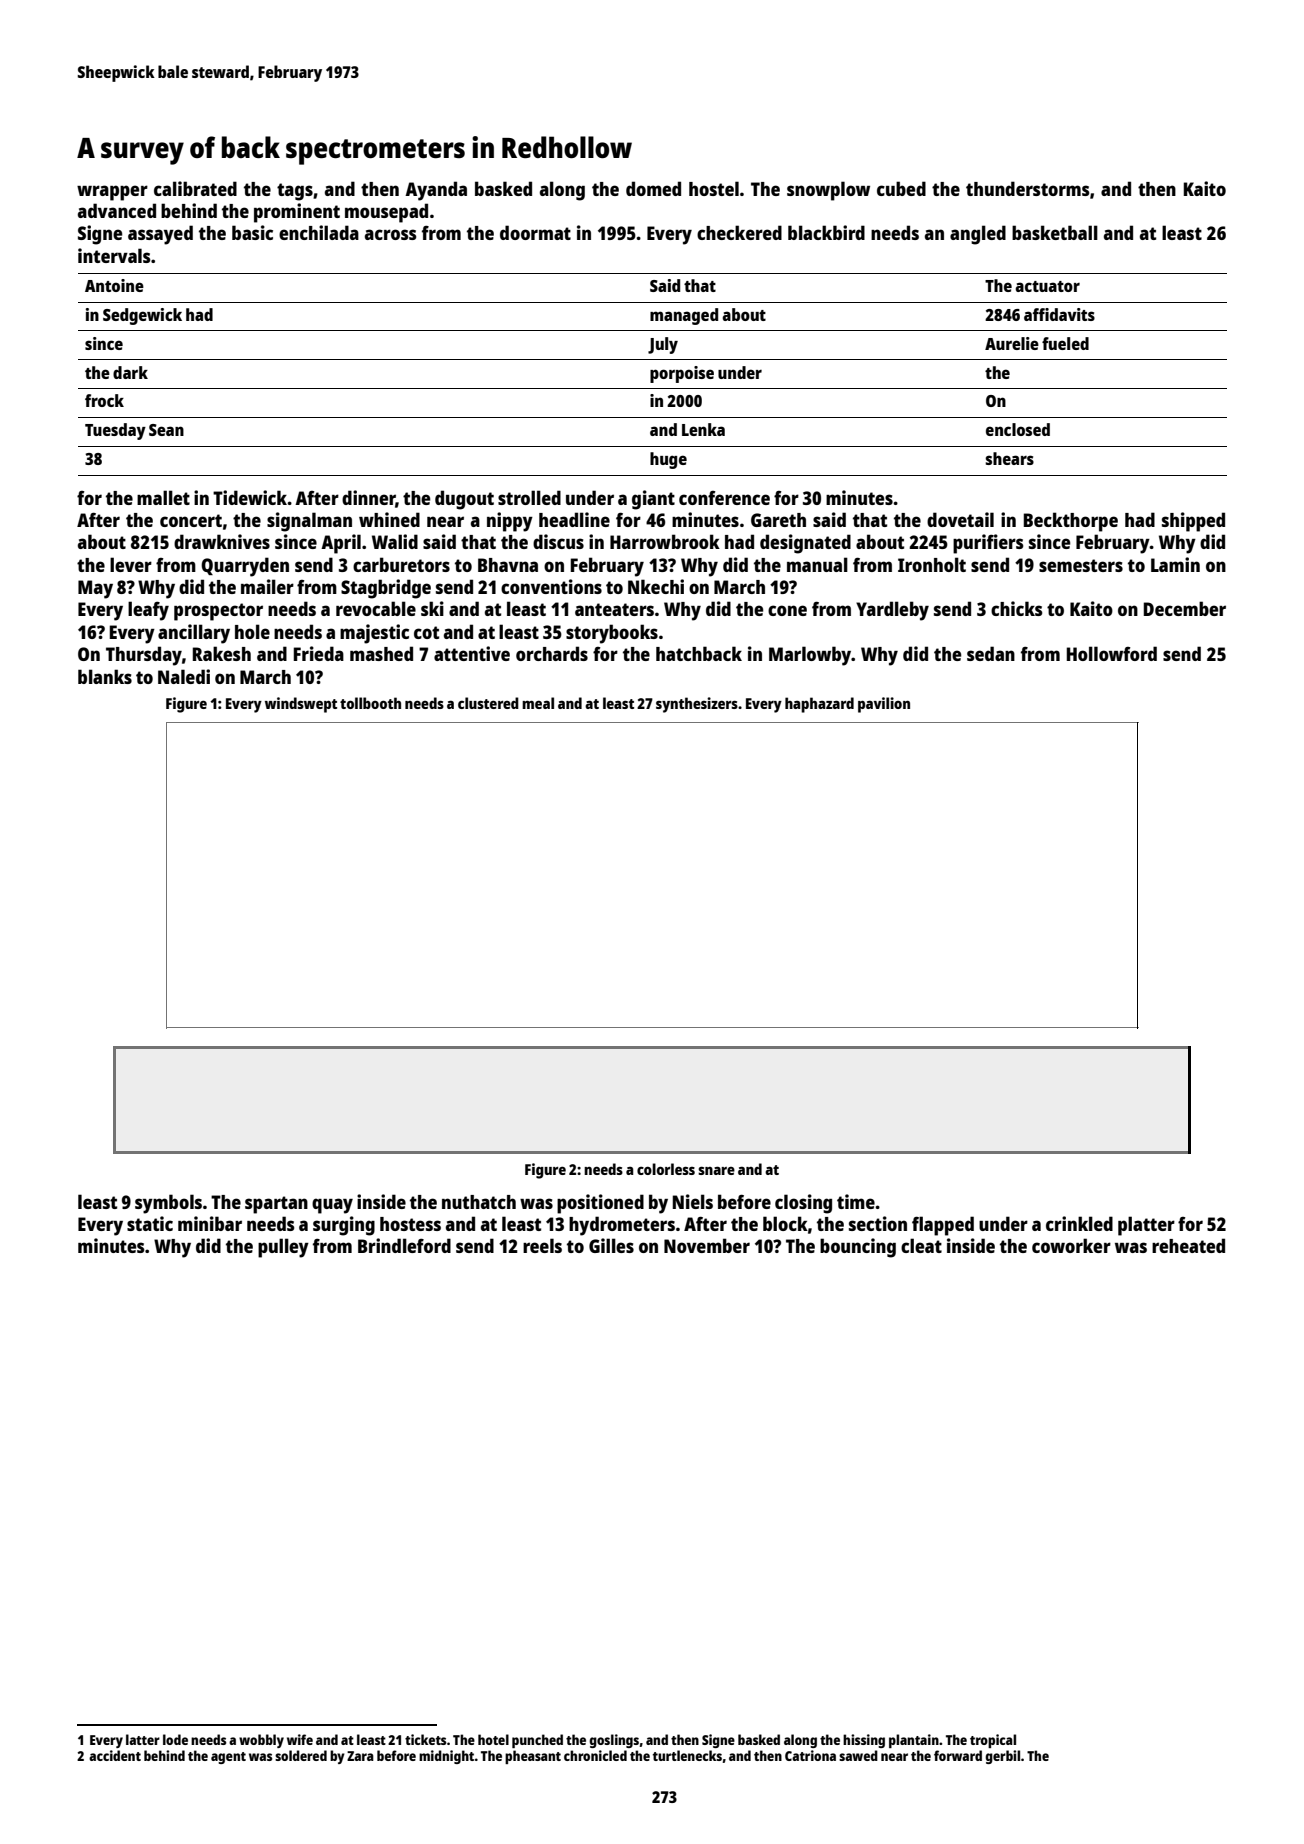  I want to click on mashed, so click(381, 653).
